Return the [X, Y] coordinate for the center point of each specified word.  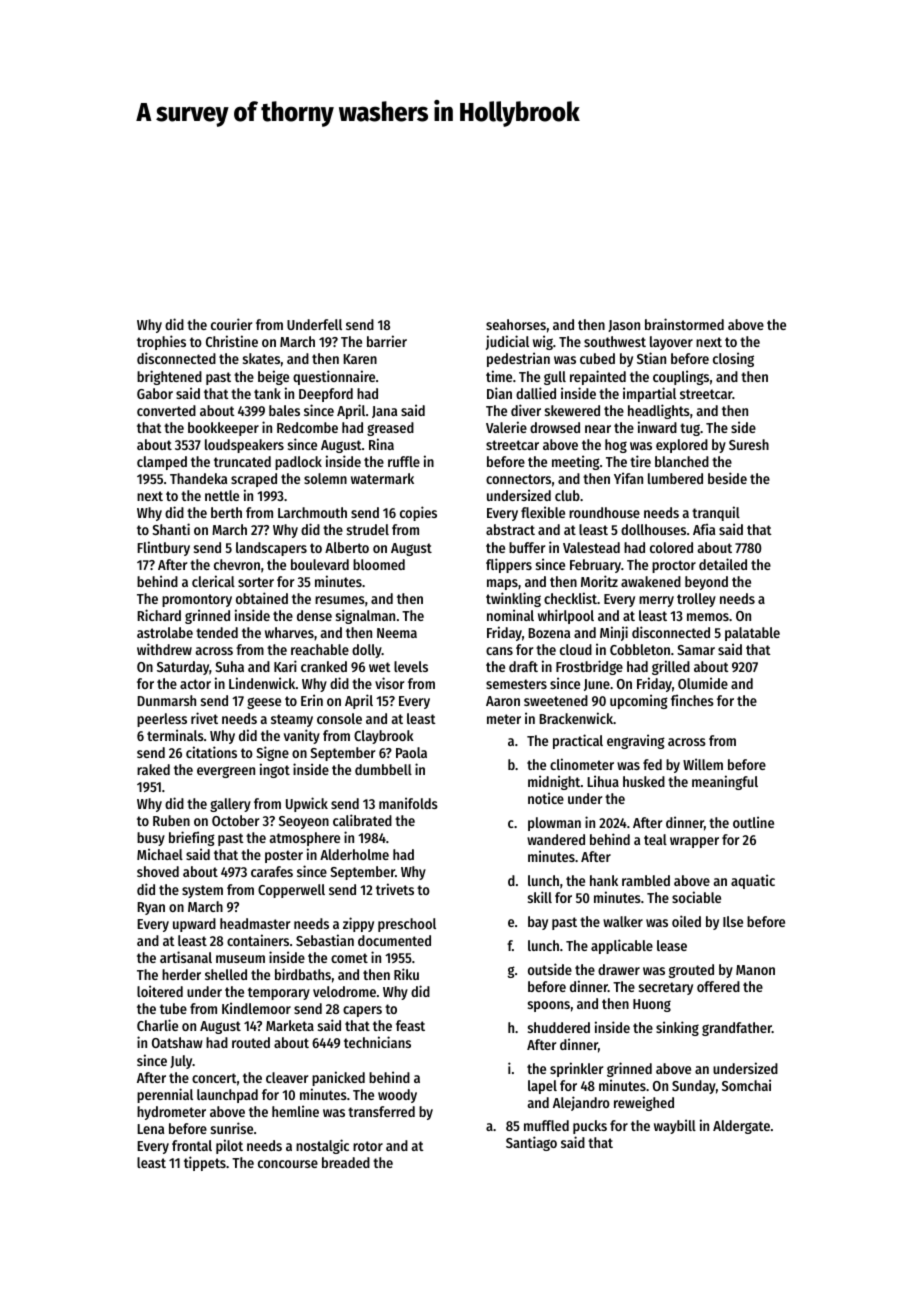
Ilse [733, 921]
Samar [696, 650]
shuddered [559, 1027]
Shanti [171, 529]
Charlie [157, 1025]
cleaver [287, 1077]
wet [380, 667]
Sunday [694, 1087]
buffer [527, 547]
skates [261, 358]
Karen [360, 359]
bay [538, 923]
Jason [624, 326]
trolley [696, 600]
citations [211, 752]
